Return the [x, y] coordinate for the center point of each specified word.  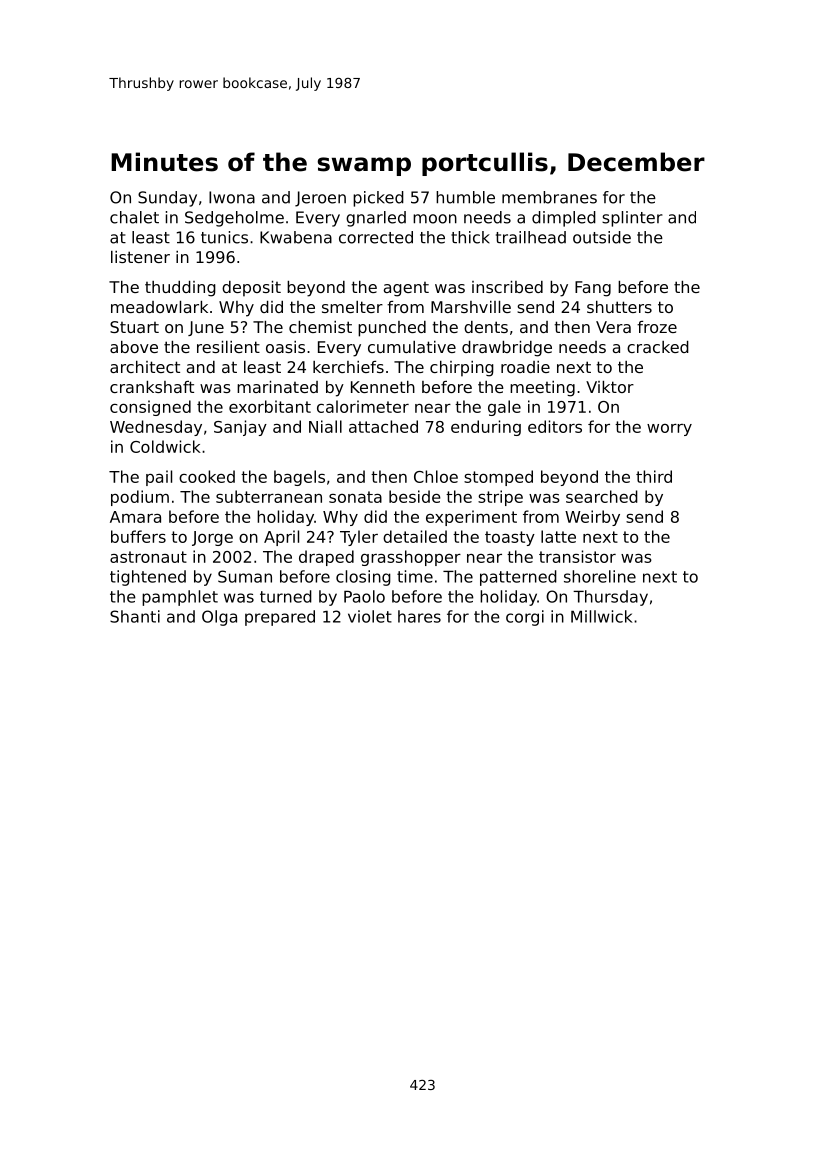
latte [558, 536]
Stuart [134, 327]
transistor [577, 556]
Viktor [610, 387]
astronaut [148, 557]
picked [378, 199]
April [281, 538]
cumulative [412, 347]
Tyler [359, 538]
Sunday [167, 199]
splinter [632, 219]
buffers [138, 536]
